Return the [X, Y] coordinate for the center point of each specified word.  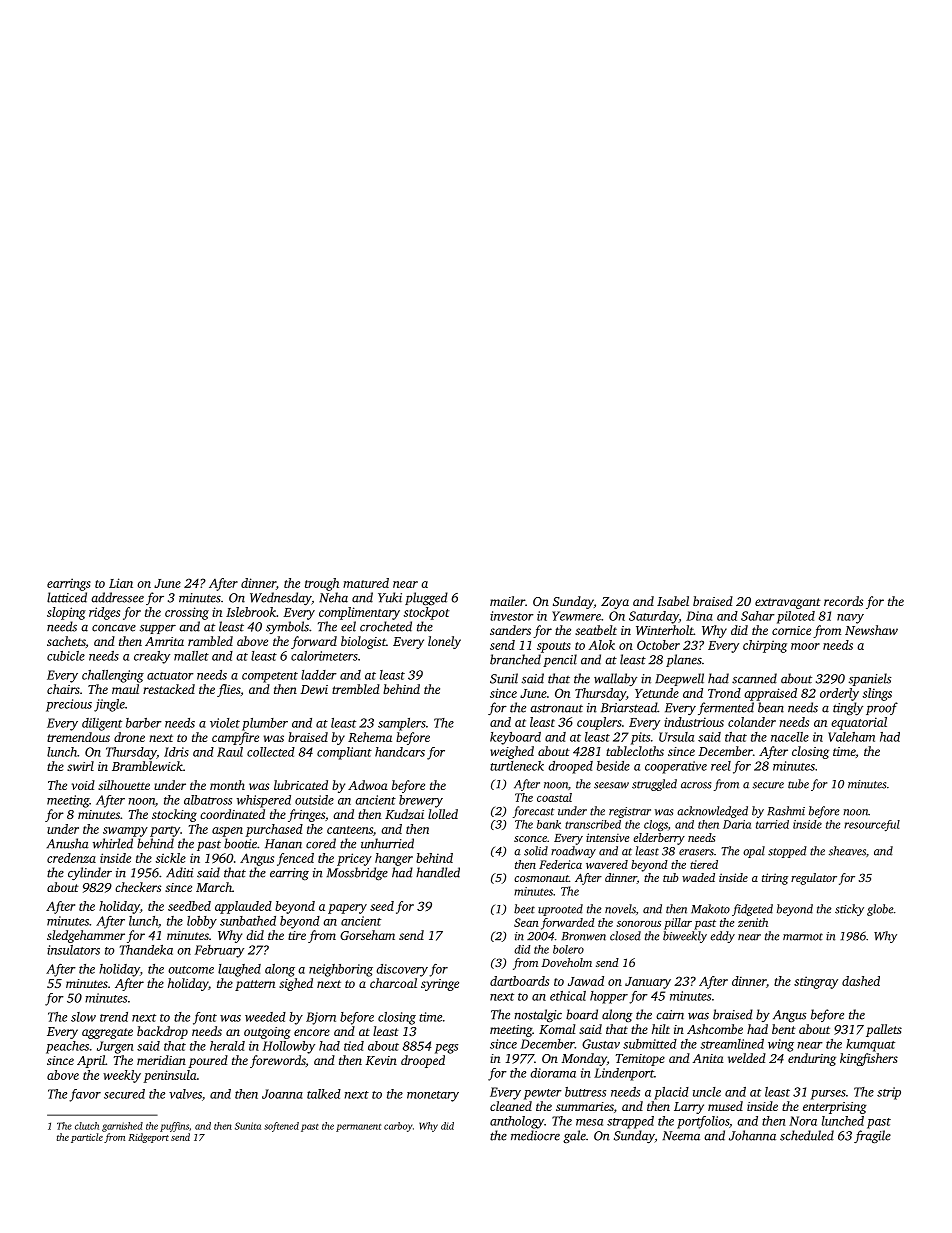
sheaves [847, 851]
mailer [507, 601]
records [843, 601]
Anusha [68, 843]
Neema [681, 1136]
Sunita [248, 1126]
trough [322, 584]
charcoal [393, 983]
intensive [607, 837]
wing [781, 1045]
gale [574, 1136]
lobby [202, 922]
